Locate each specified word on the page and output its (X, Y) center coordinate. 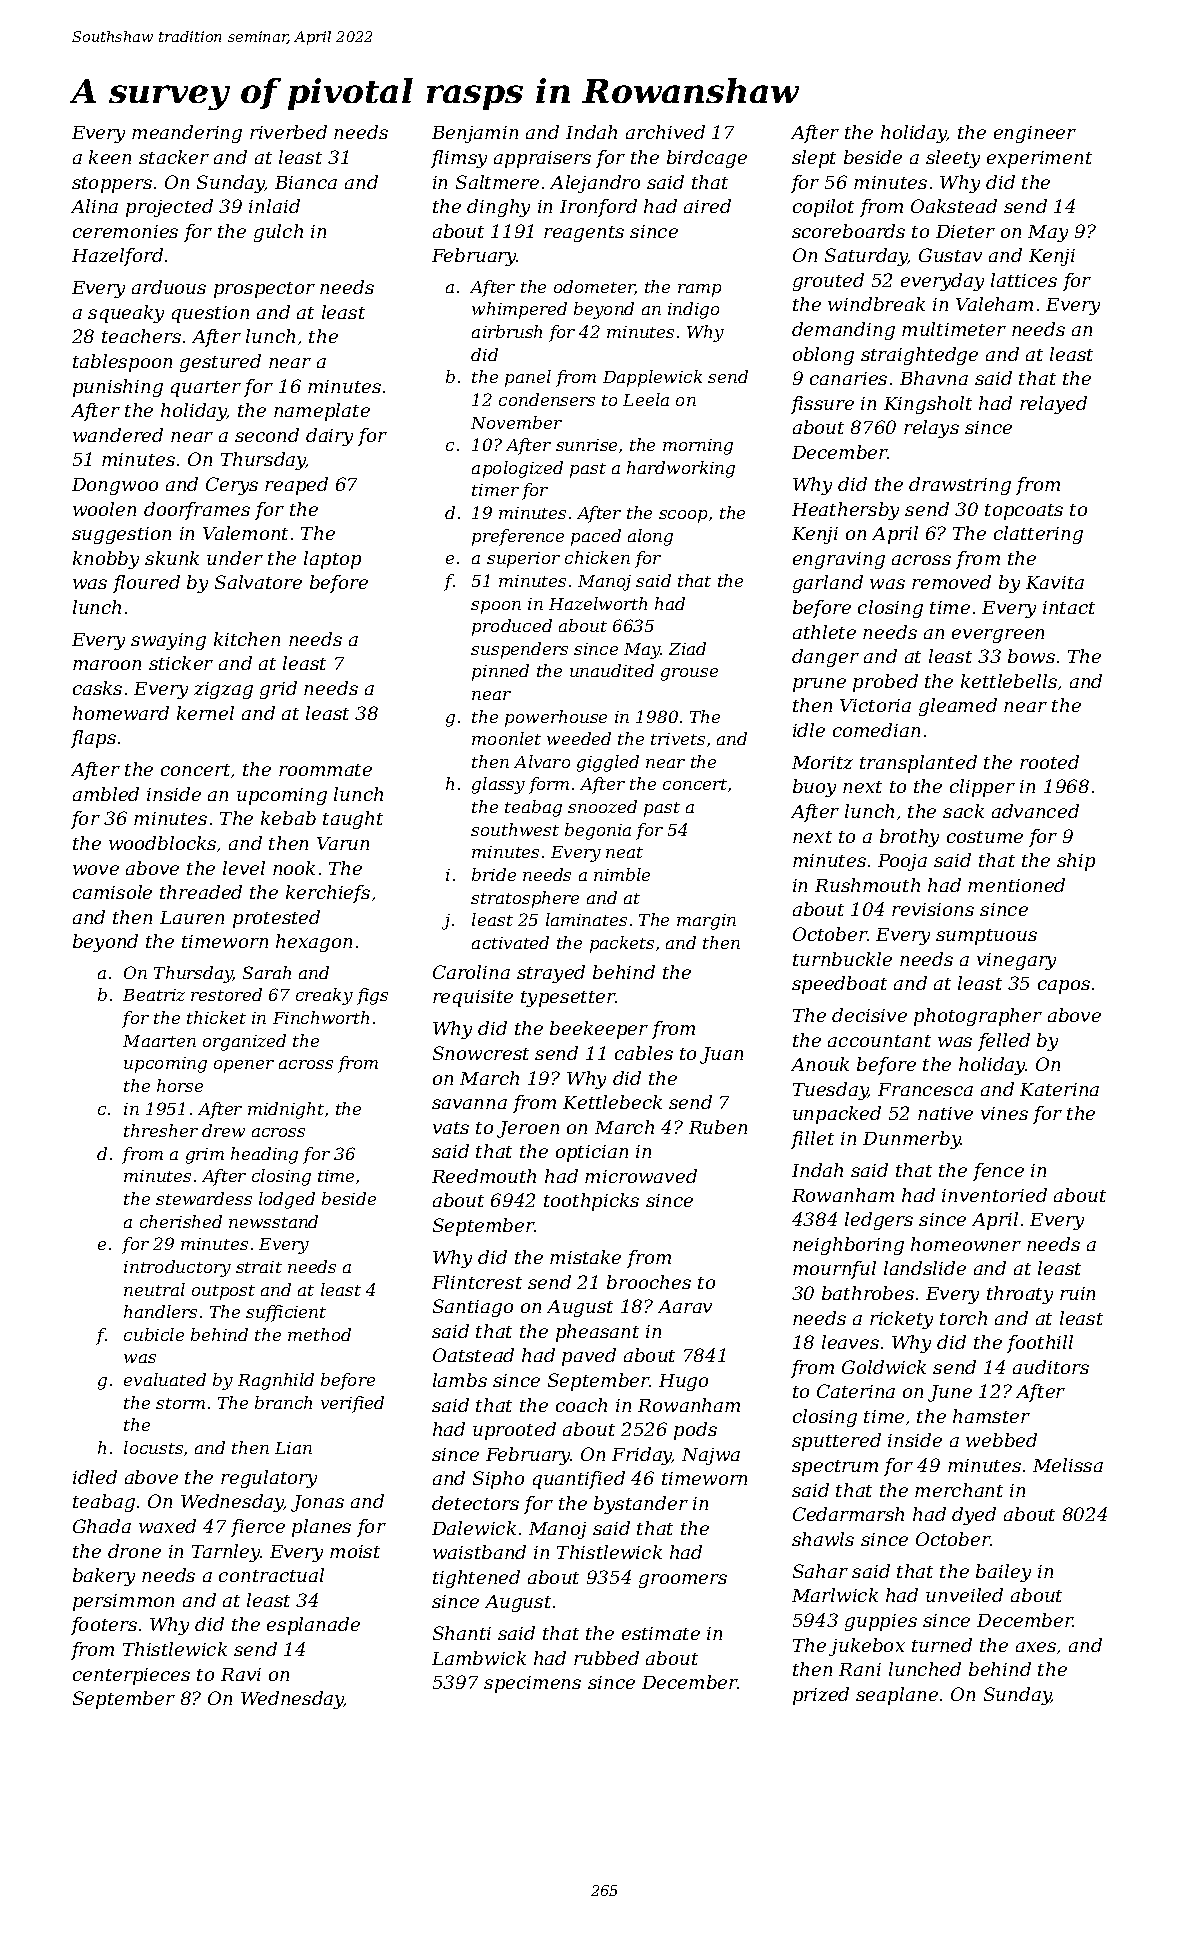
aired (707, 206)
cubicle (154, 1334)
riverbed (288, 132)
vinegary (1016, 961)
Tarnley (226, 1553)
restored (226, 994)
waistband (479, 1552)
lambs (460, 1380)
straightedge (919, 356)
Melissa (1068, 1465)
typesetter (568, 999)
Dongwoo (115, 486)
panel (528, 378)
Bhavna (934, 378)
